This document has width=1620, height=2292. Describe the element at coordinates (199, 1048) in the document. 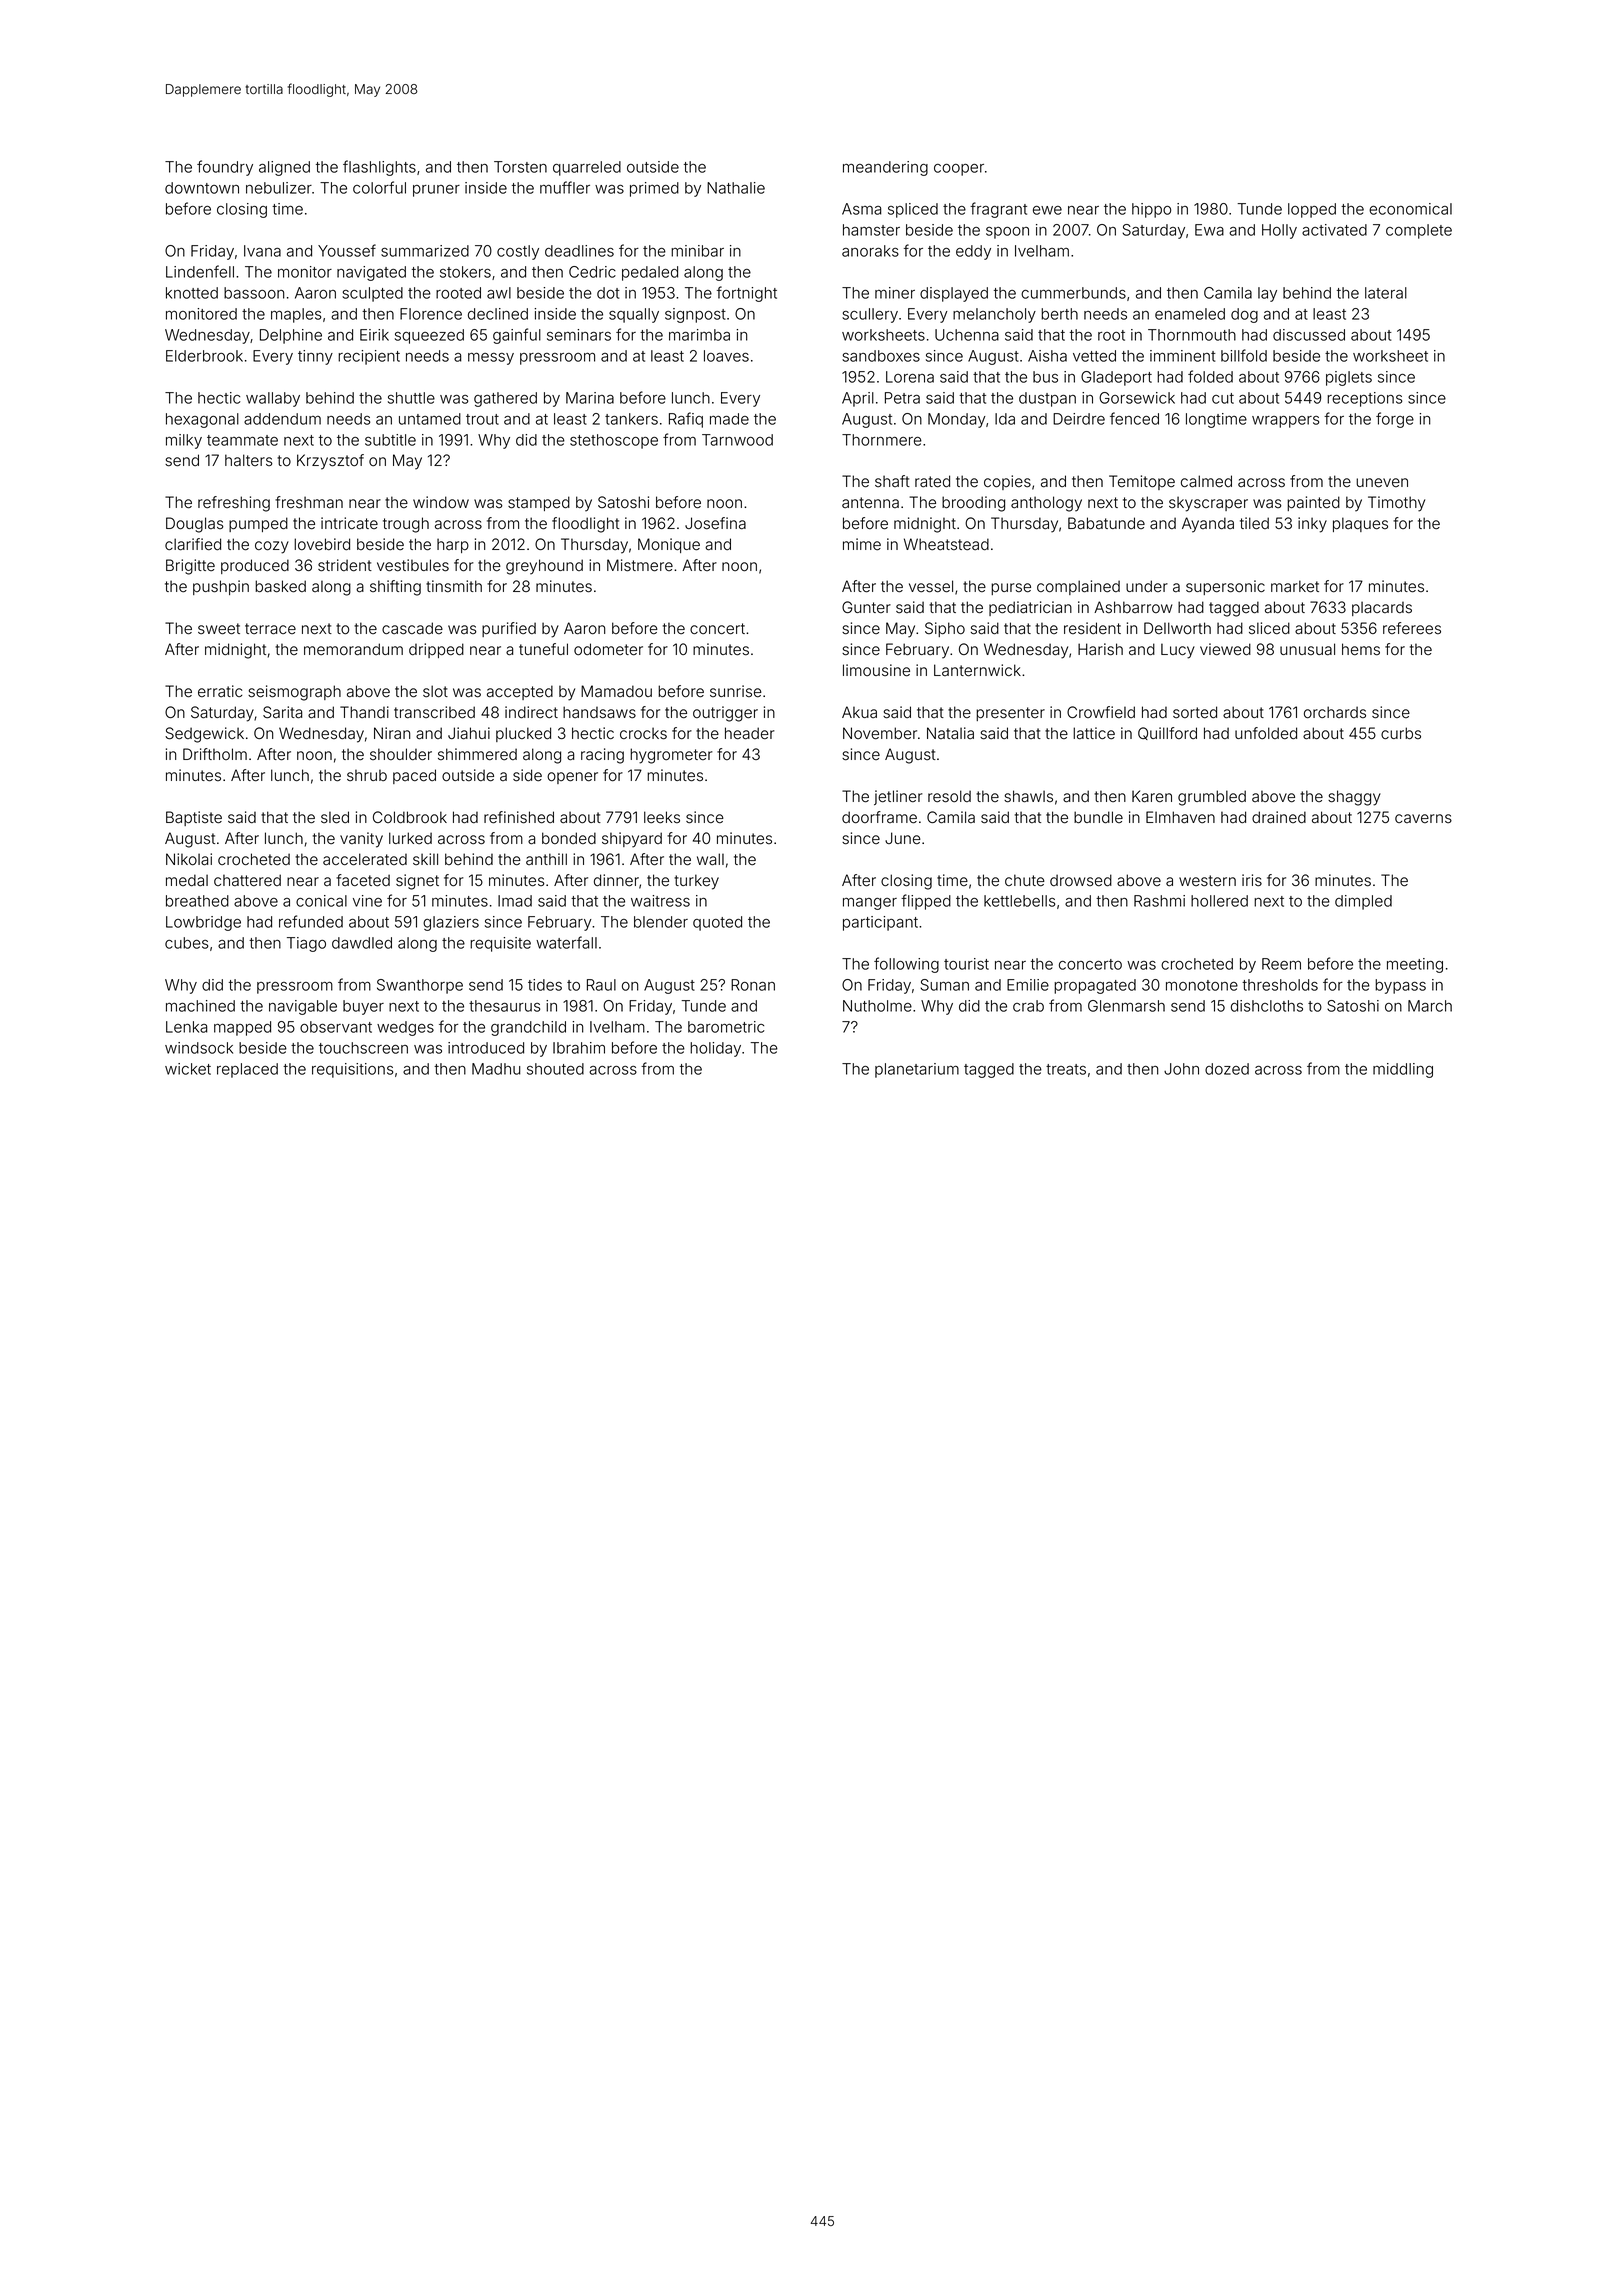

I see `windsock` at that location.
